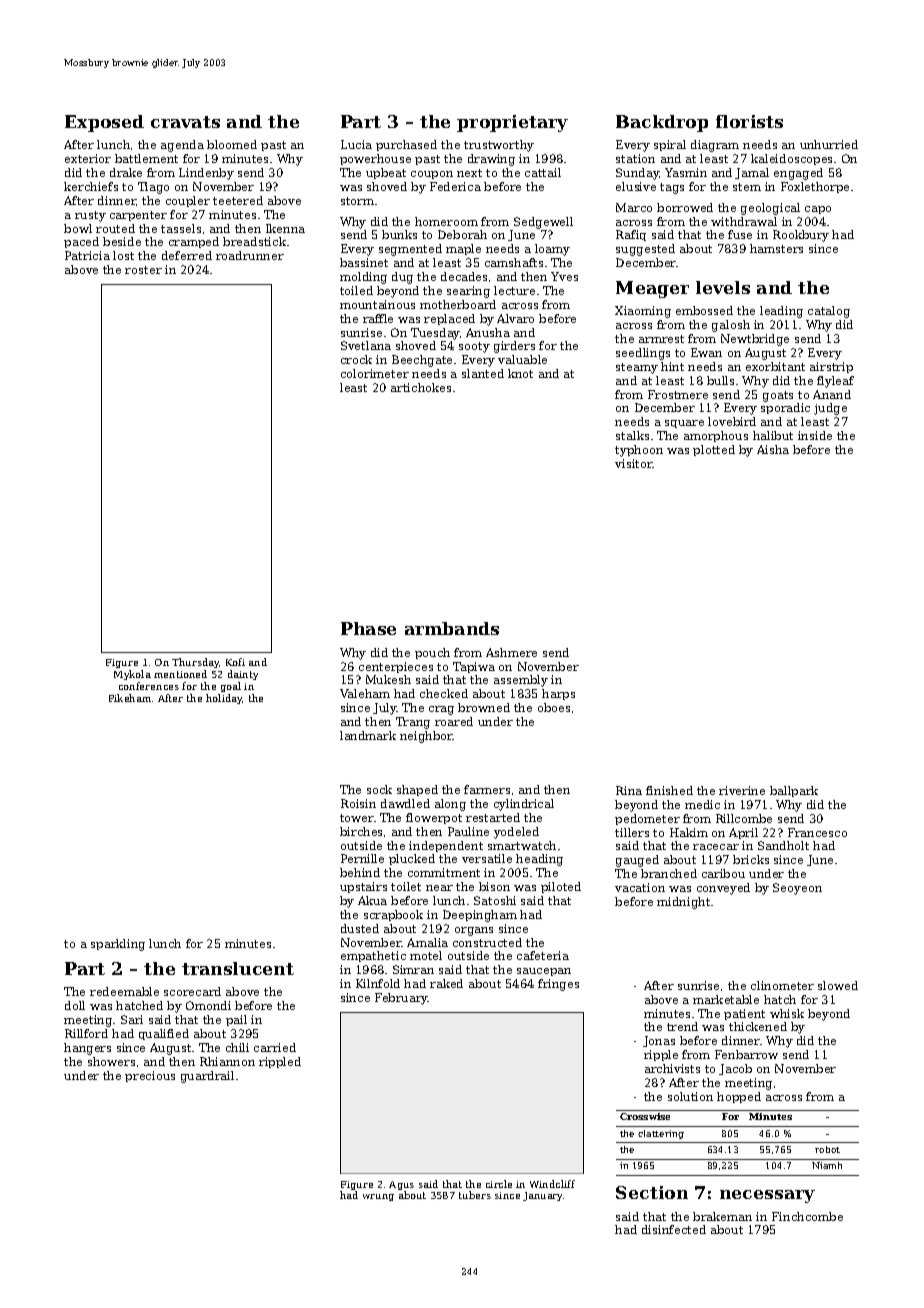 This screenshot has height=1308, width=924. Describe the element at coordinates (368, 628) in the screenshot. I see `Phase` at that location.
